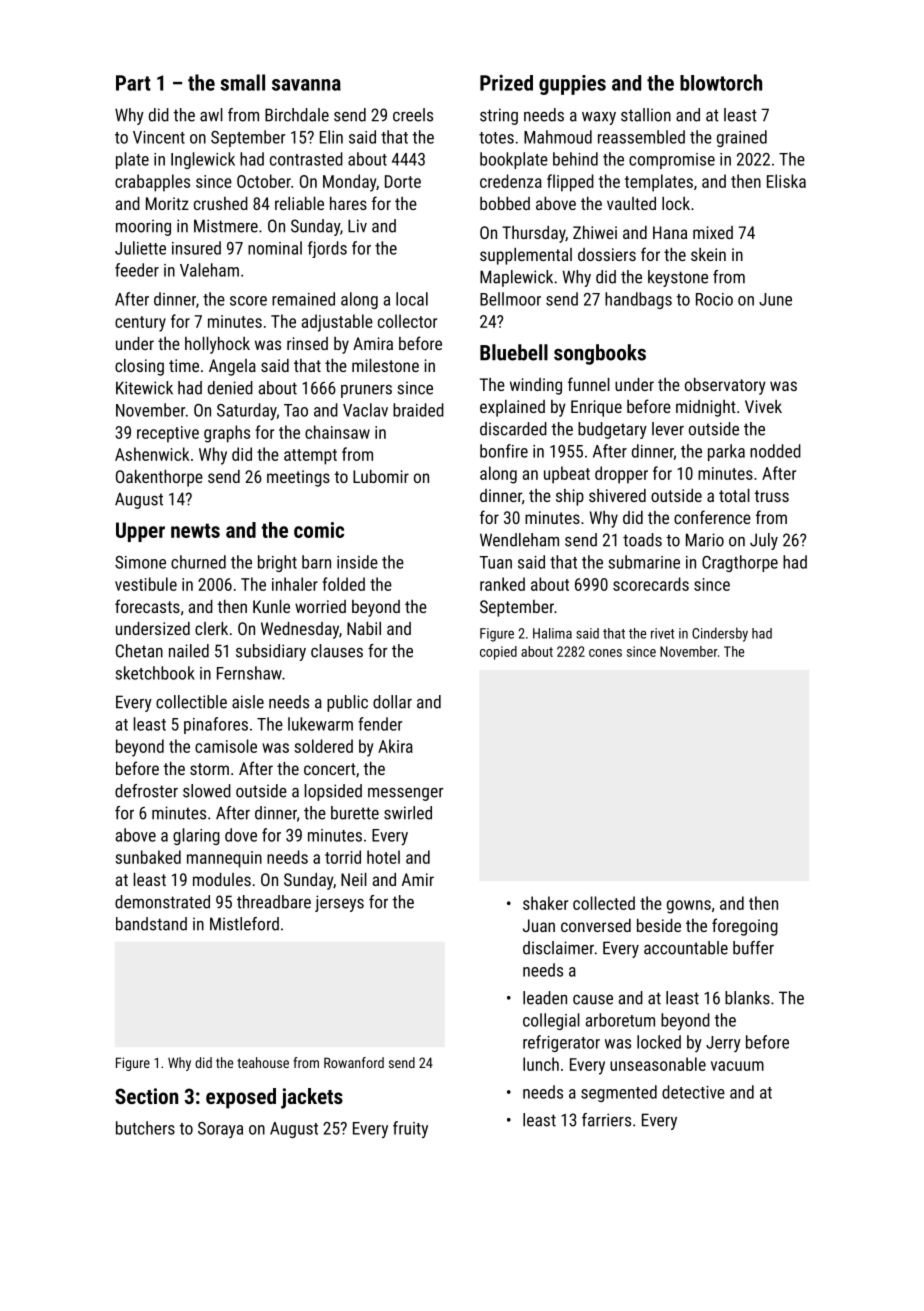  Describe the element at coordinates (241, 1098) in the screenshot. I see `exposed` at that location.
